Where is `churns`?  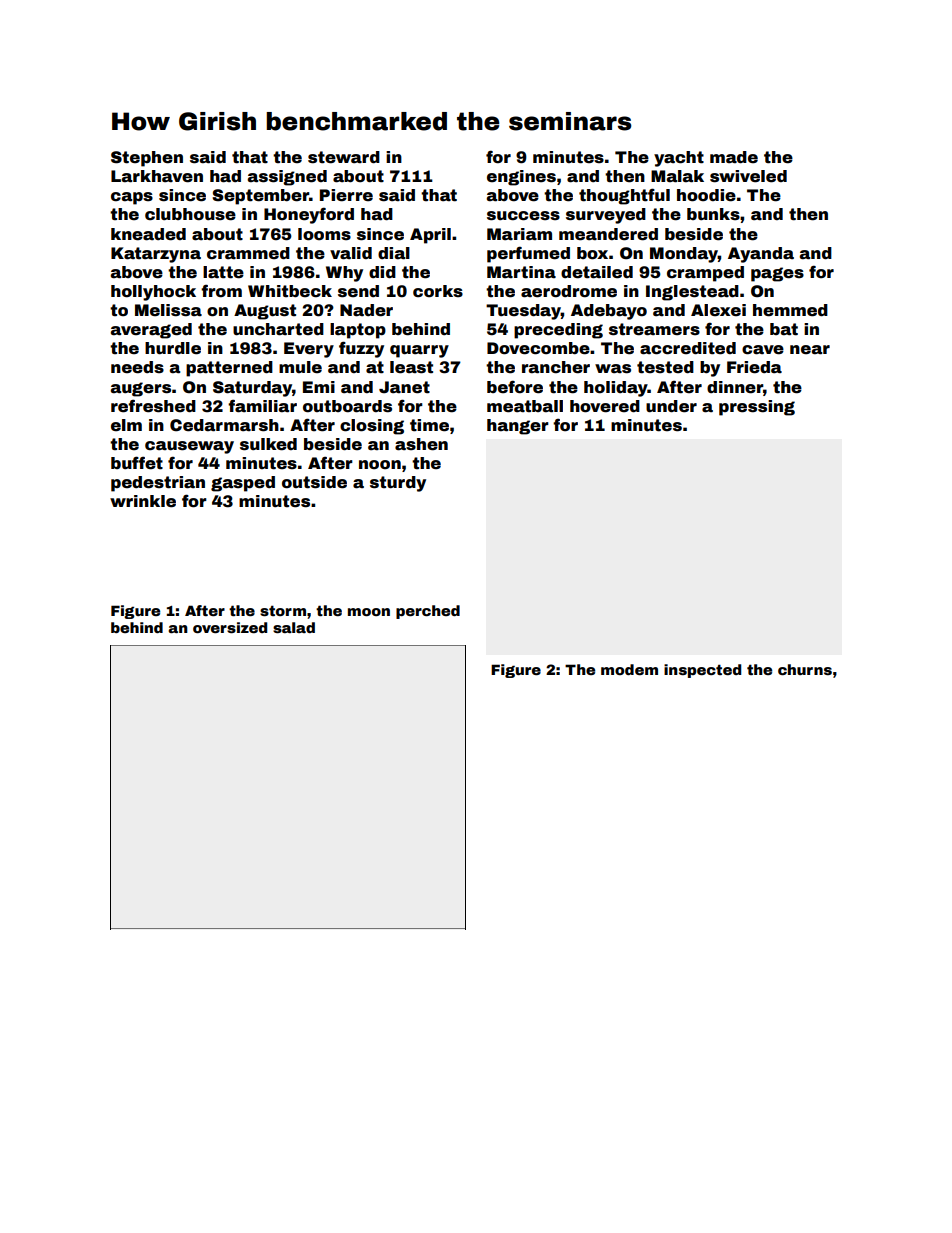 churns is located at coordinates (805, 669).
